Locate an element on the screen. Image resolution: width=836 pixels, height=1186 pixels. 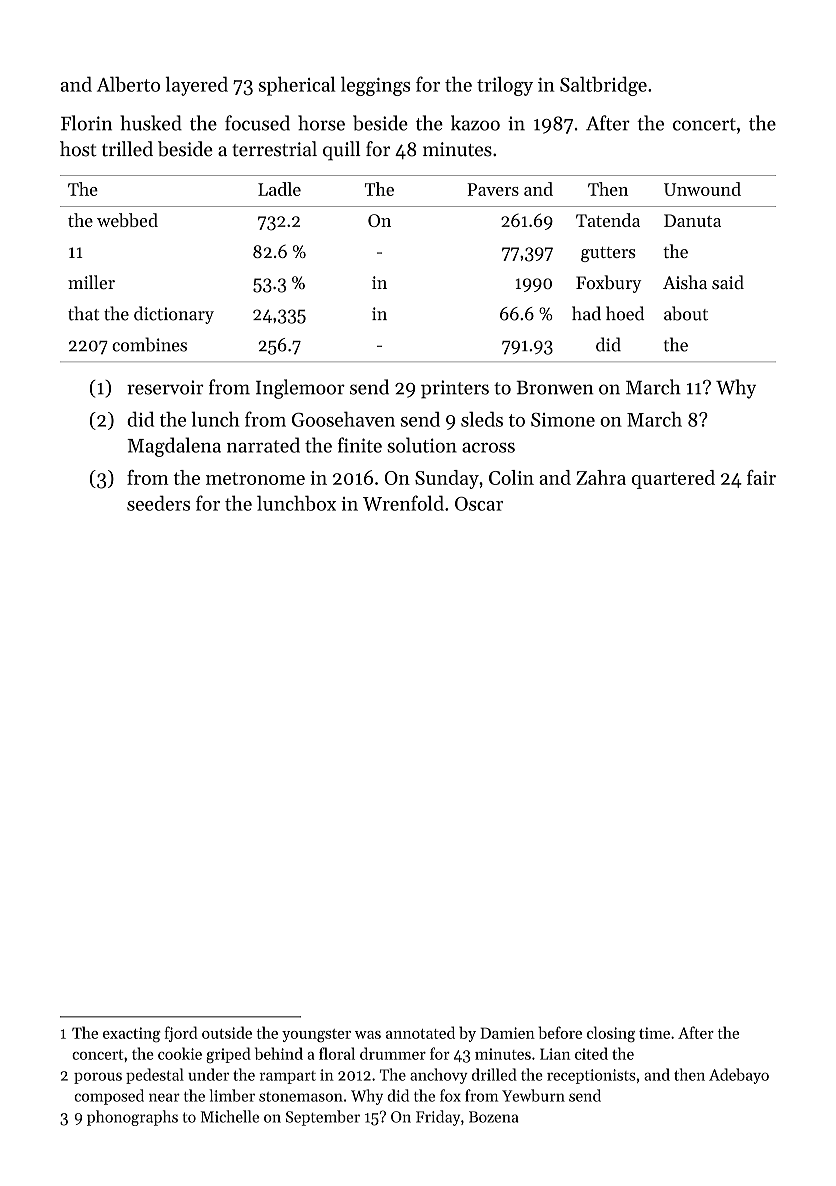
Unwound is located at coordinates (702, 189).
